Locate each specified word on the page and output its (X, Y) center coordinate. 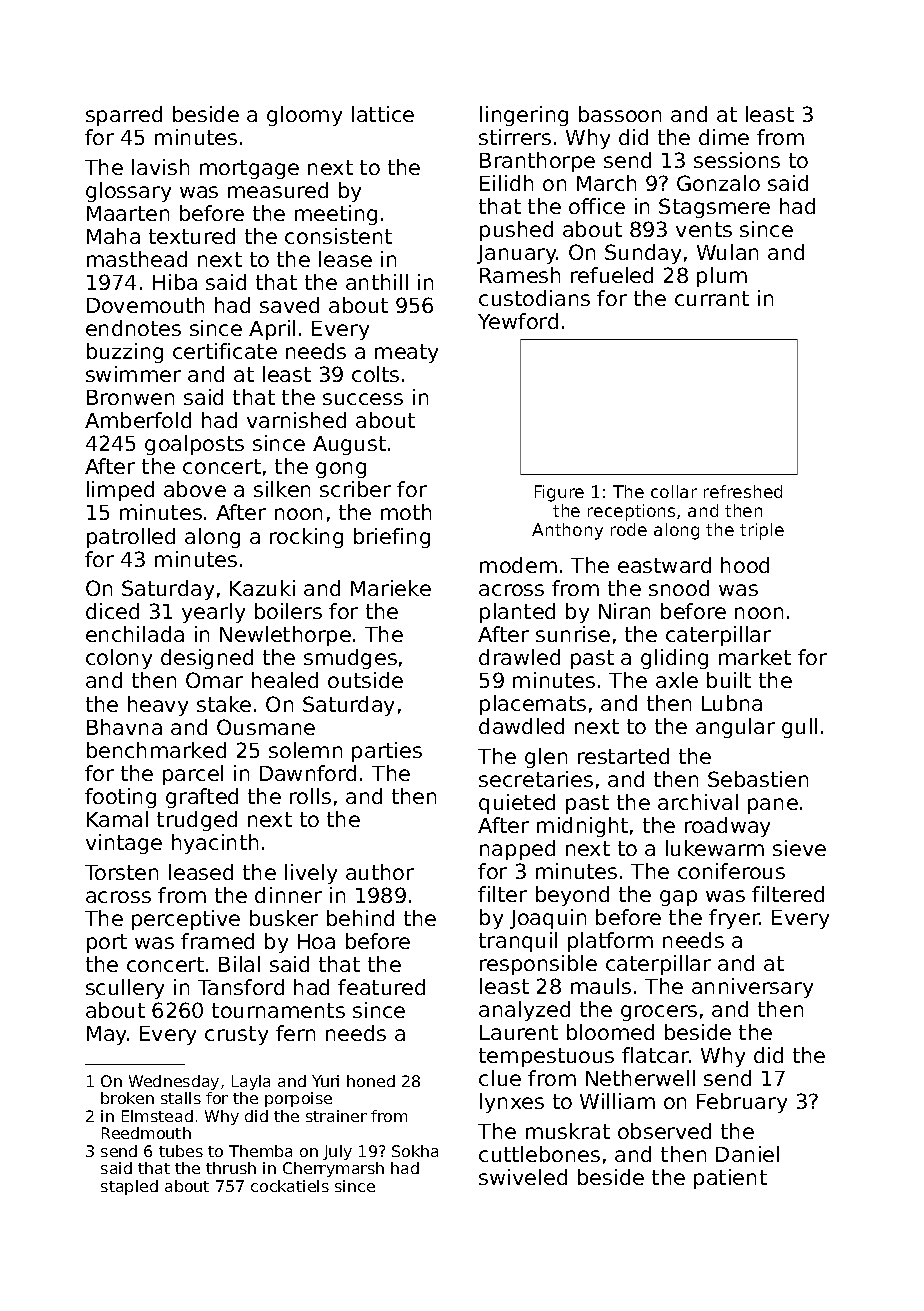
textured (192, 236)
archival (698, 802)
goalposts (194, 445)
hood (745, 565)
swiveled (523, 1177)
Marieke (391, 588)
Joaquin (548, 919)
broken (127, 1098)
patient (730, 1179)
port (107, 943)
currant (712, 298)
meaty (406, 353)
